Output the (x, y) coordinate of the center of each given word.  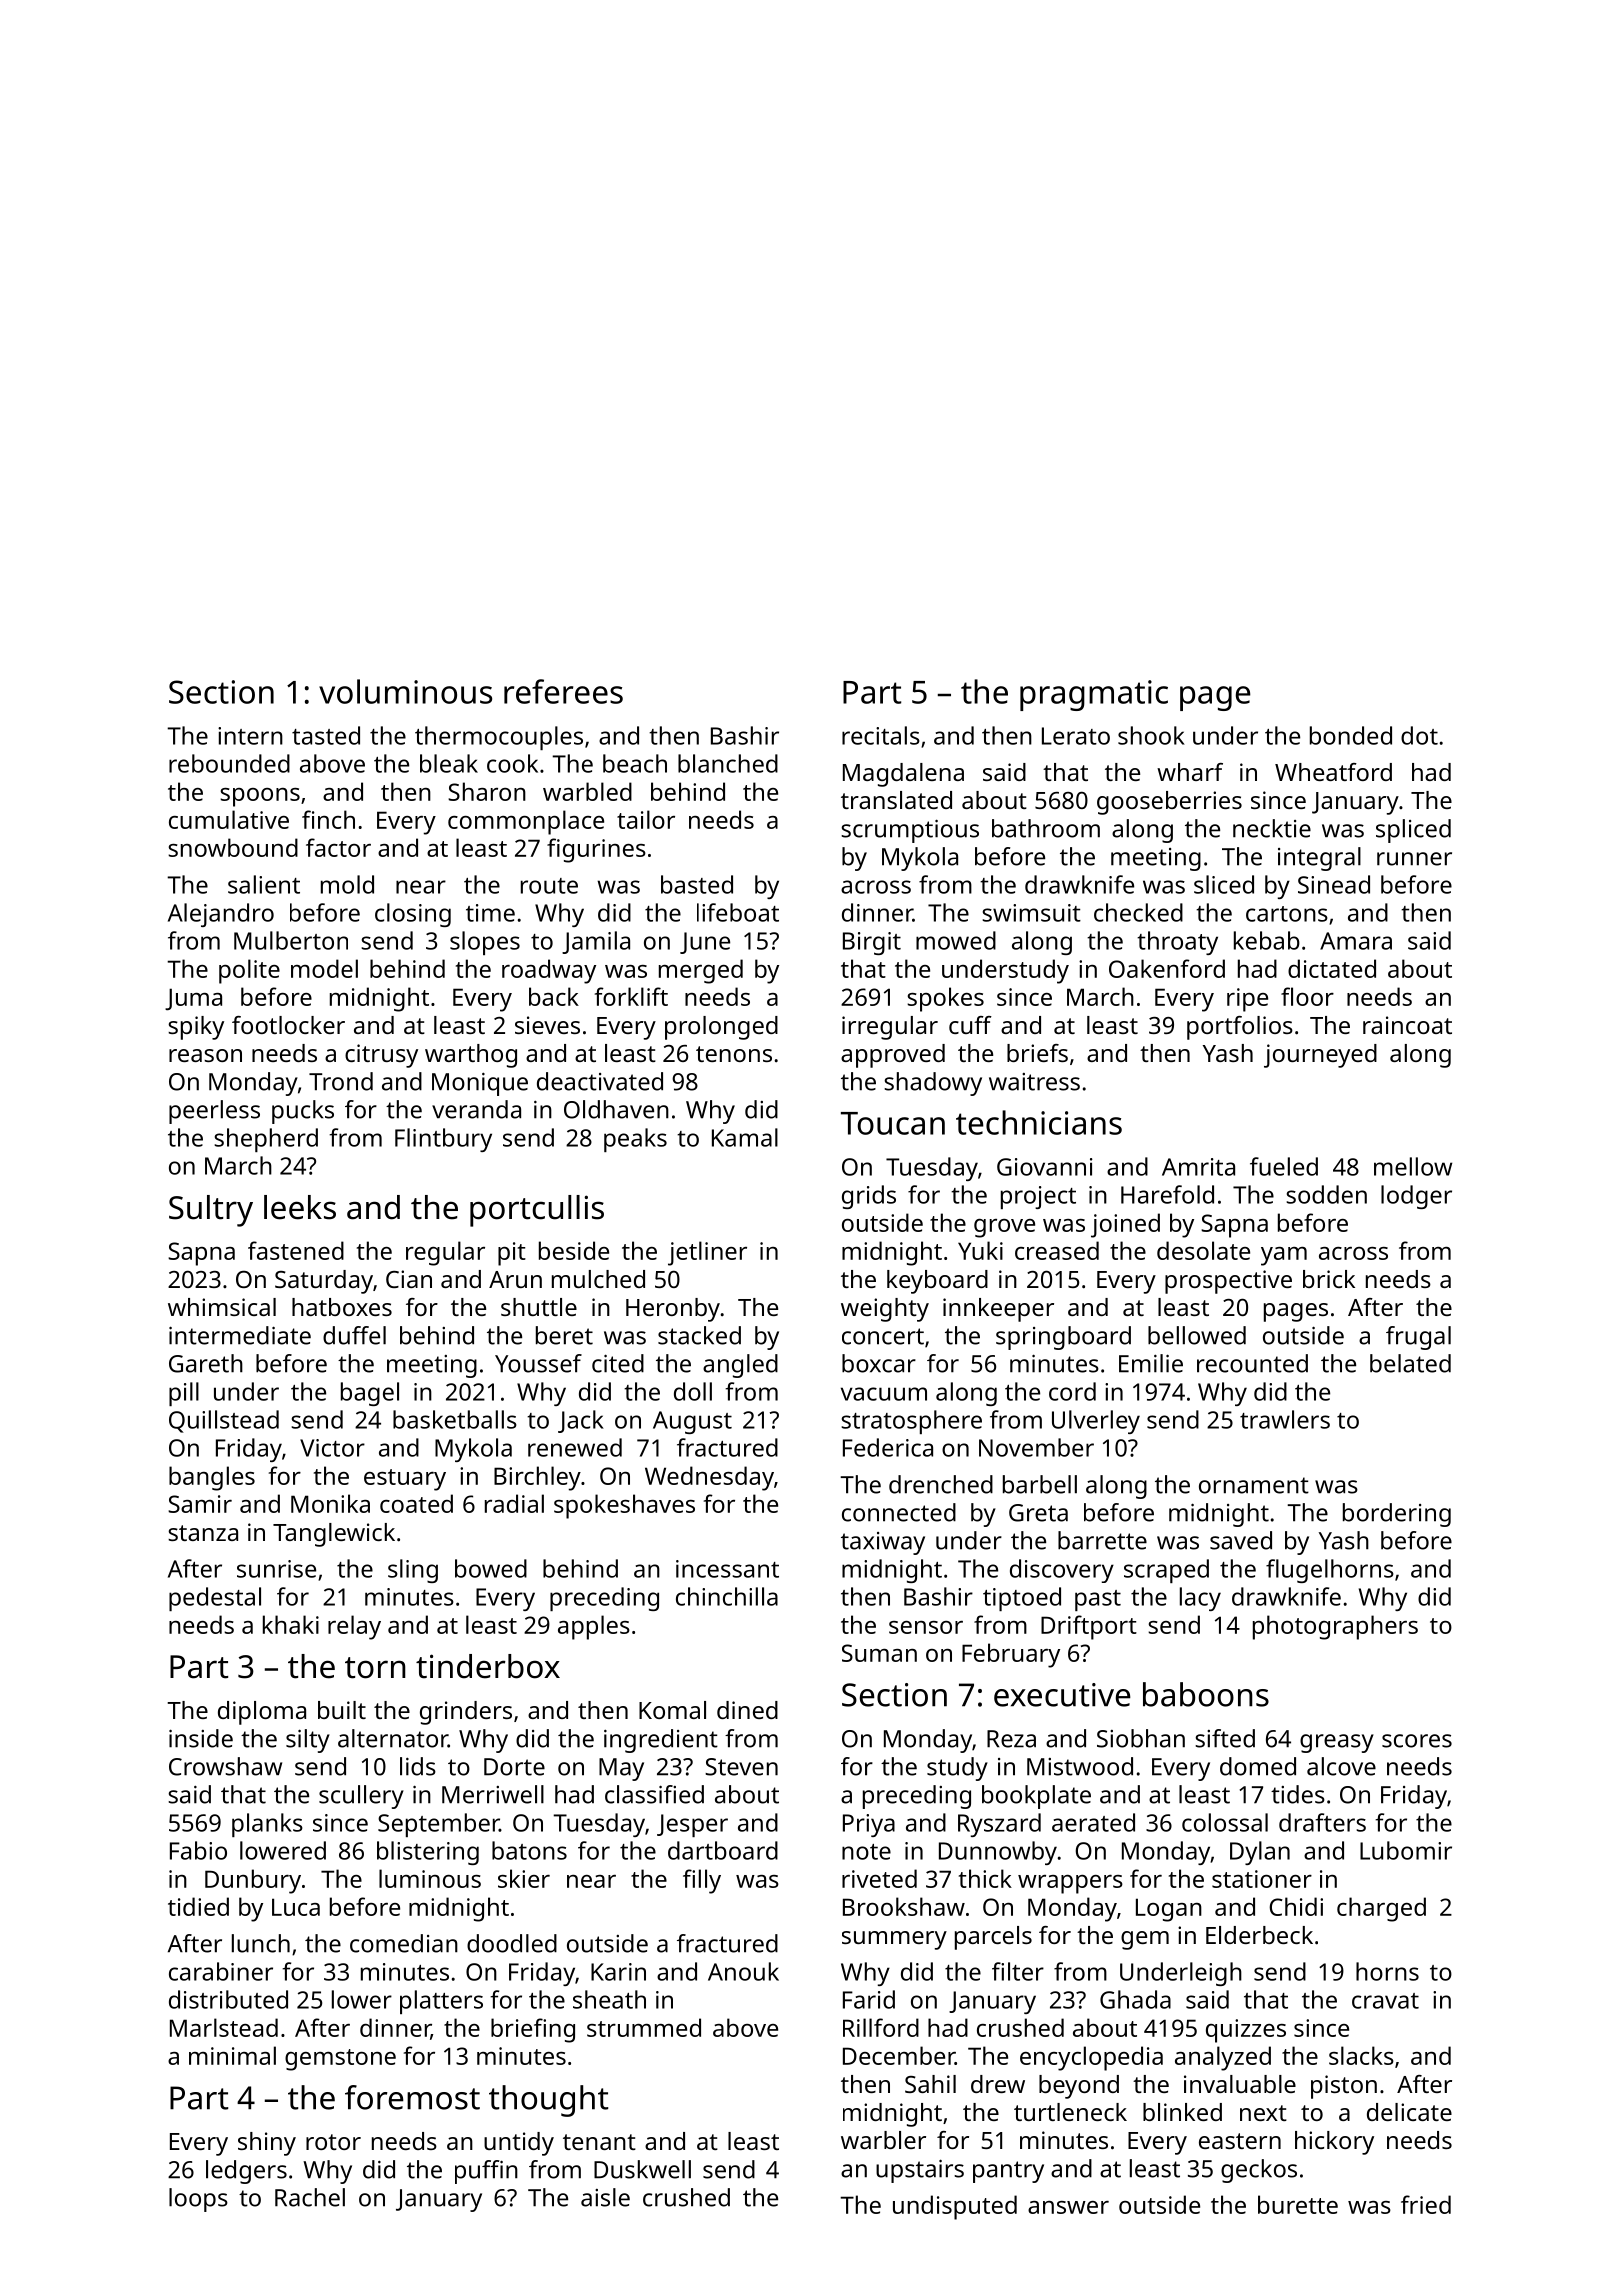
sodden (1326, 1194)
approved (893, 1056)
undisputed (955, 2207)
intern (250, 736)
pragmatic (1094, 695)
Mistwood (1080, 1766)
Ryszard (999, 1825)
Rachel (310, 2197)
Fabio (198, 1850)
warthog (471, 1056)
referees (563, 691)
